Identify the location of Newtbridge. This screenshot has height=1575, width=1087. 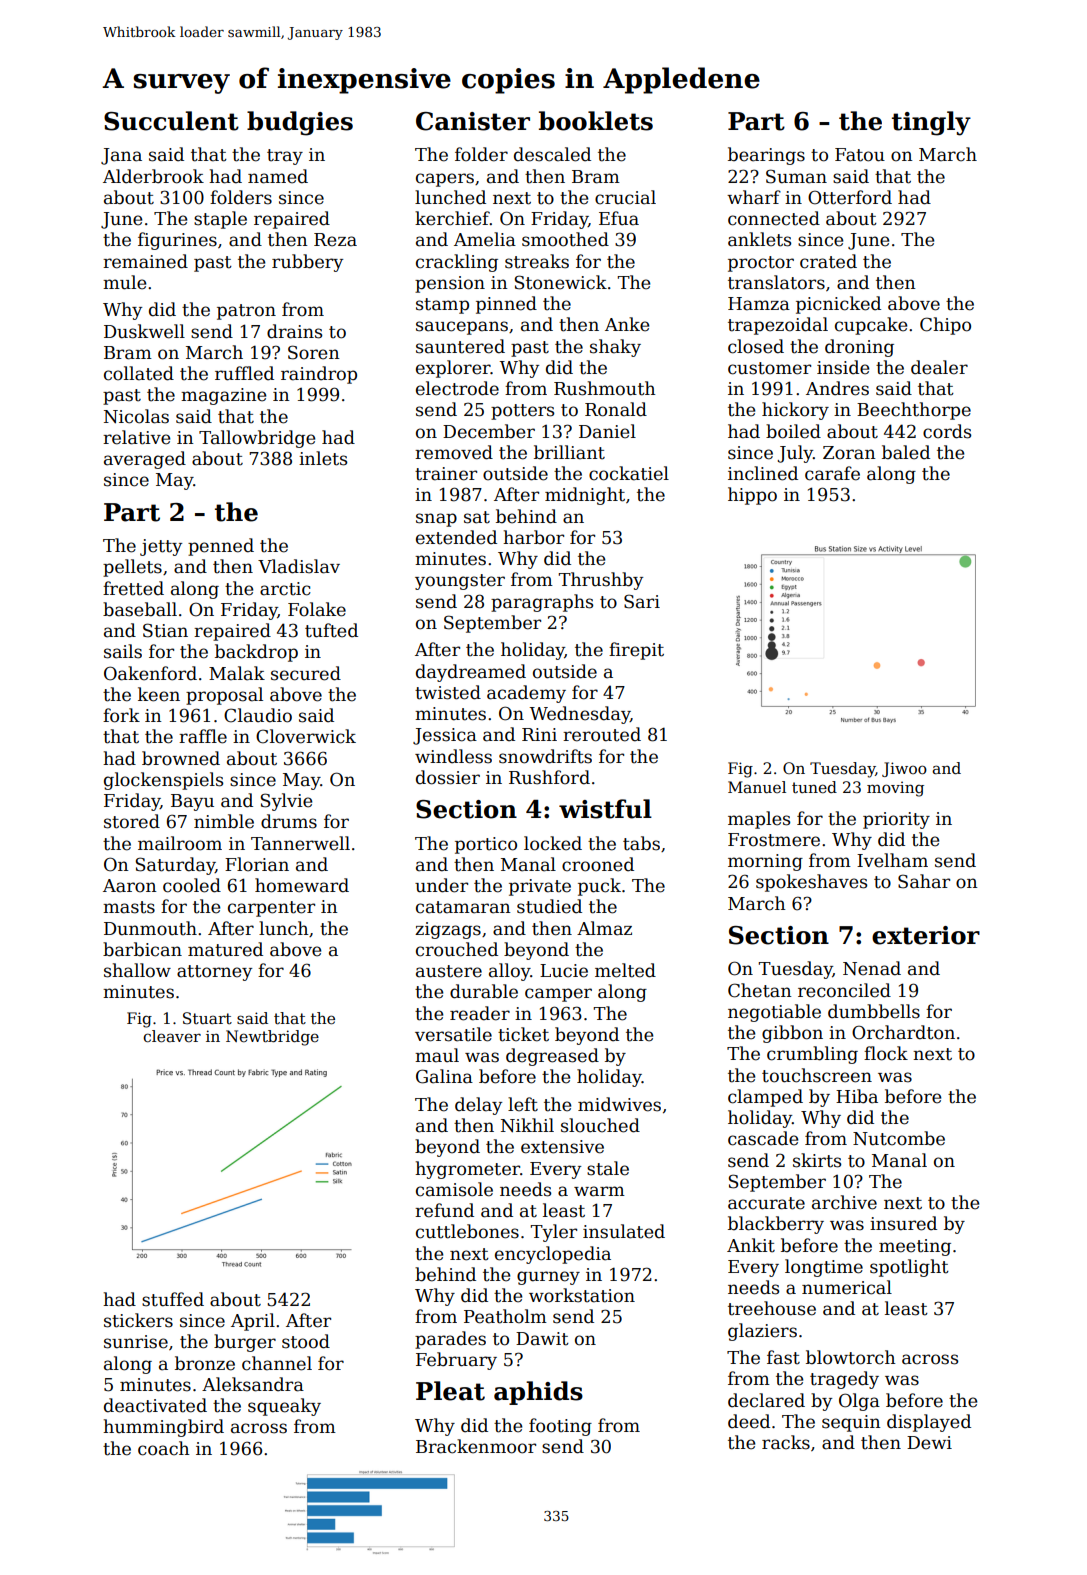
(272, 1038).
